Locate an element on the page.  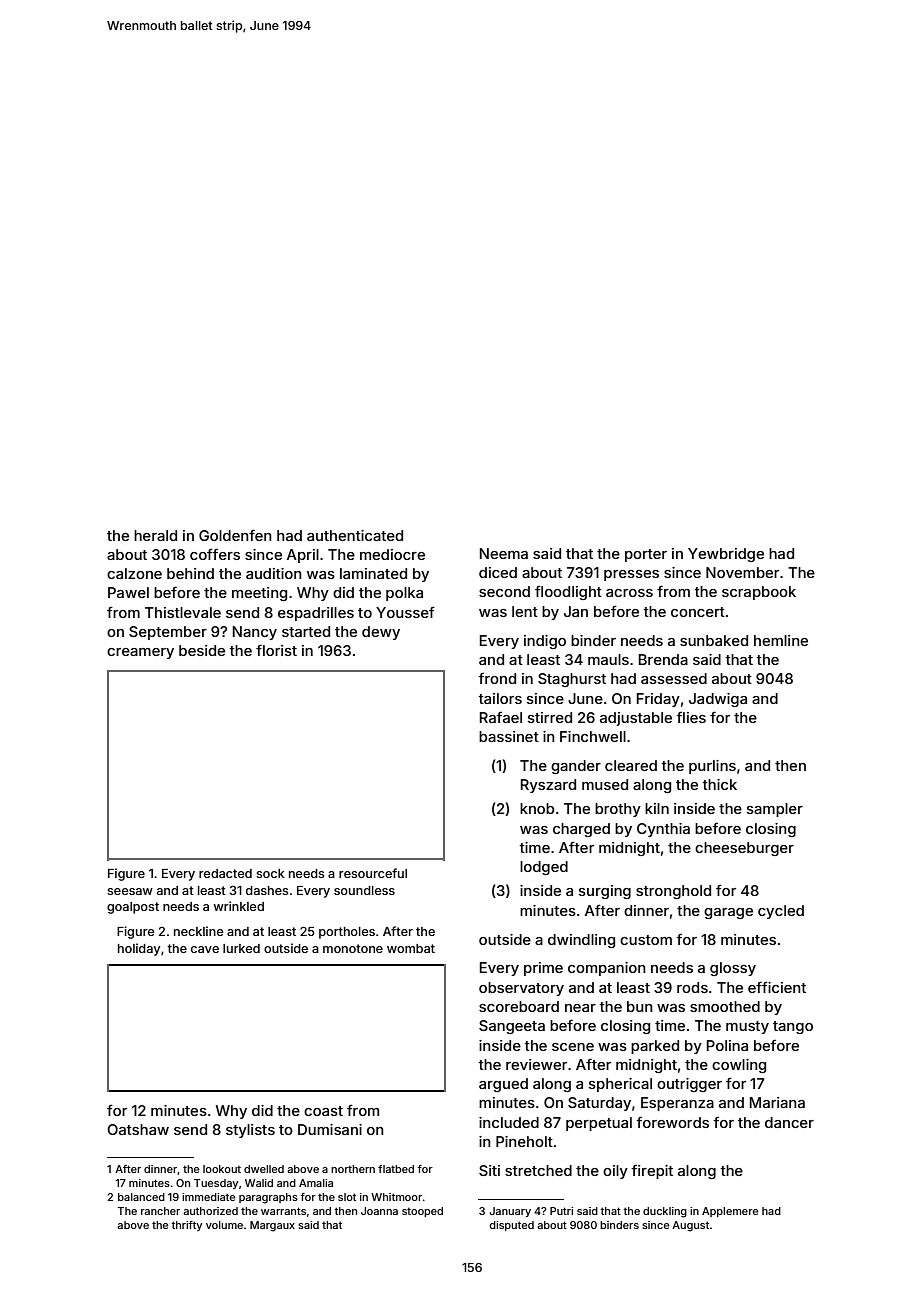
stronghold is located at coordinates (673, 892).
